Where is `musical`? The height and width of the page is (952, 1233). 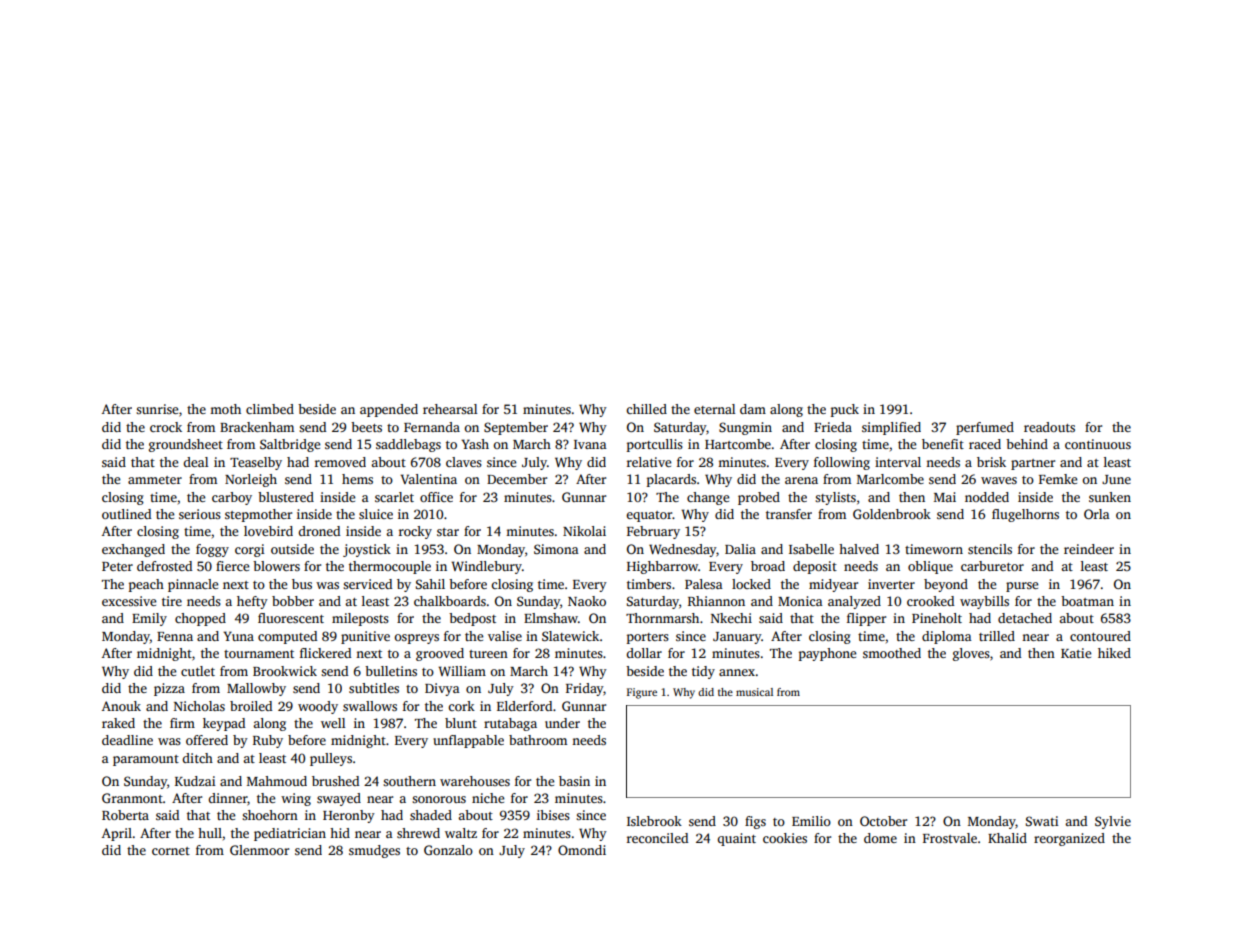 musical is located at coordinates (754, 692).
